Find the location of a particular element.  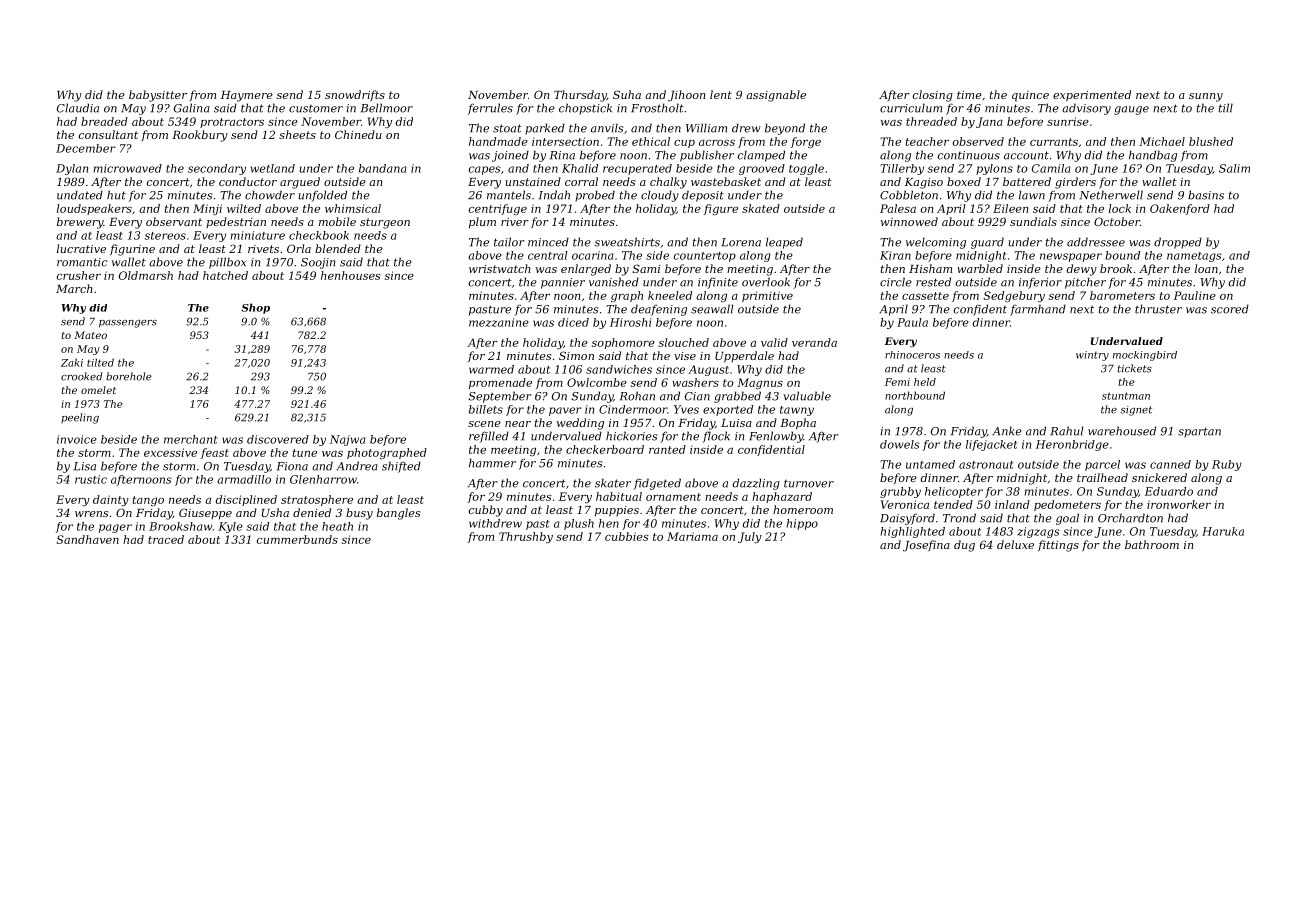

near is located at coordinates (518, 424).
